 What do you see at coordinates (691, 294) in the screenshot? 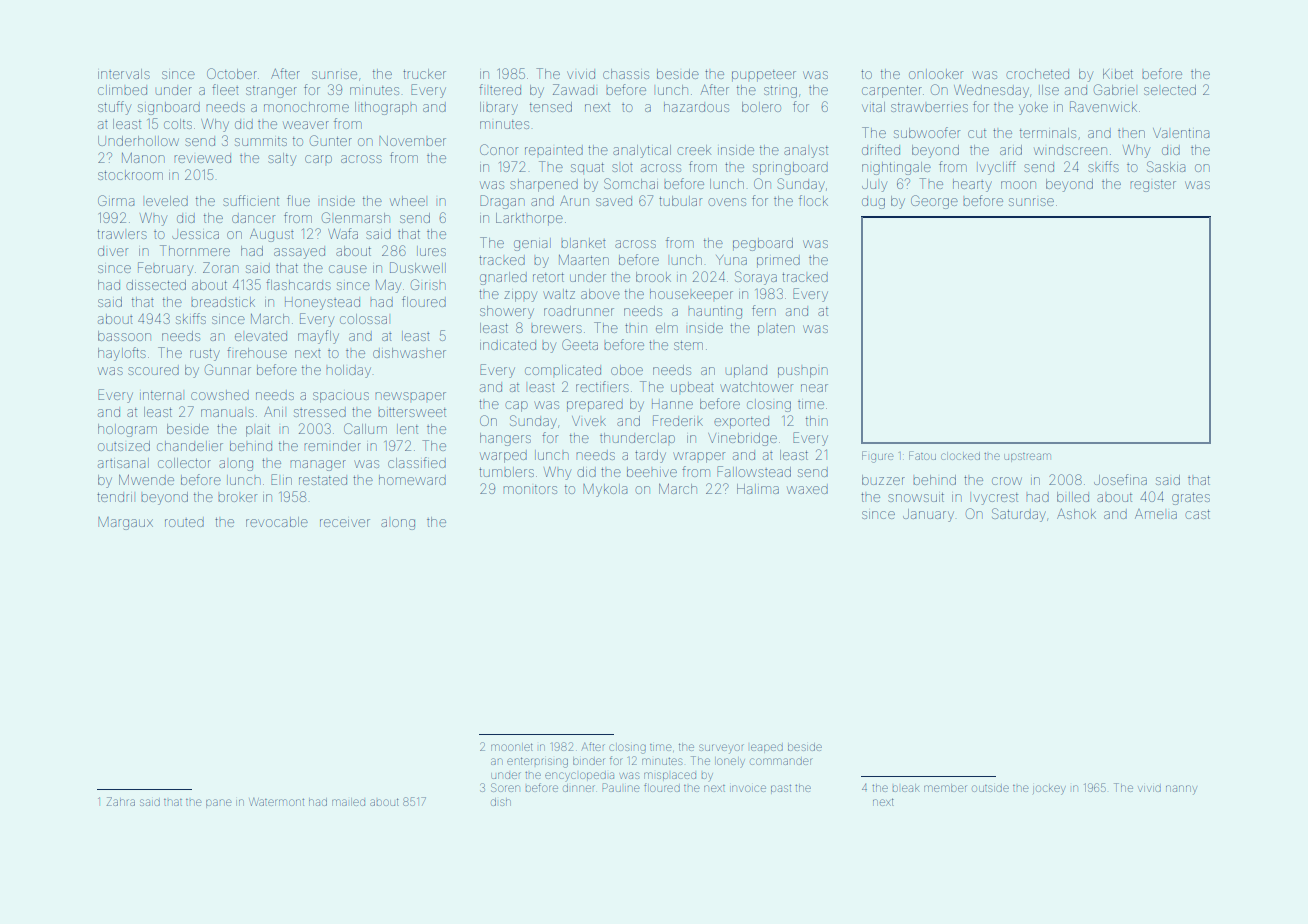
I see `housekeeper` at bounding box center [691, 294].
